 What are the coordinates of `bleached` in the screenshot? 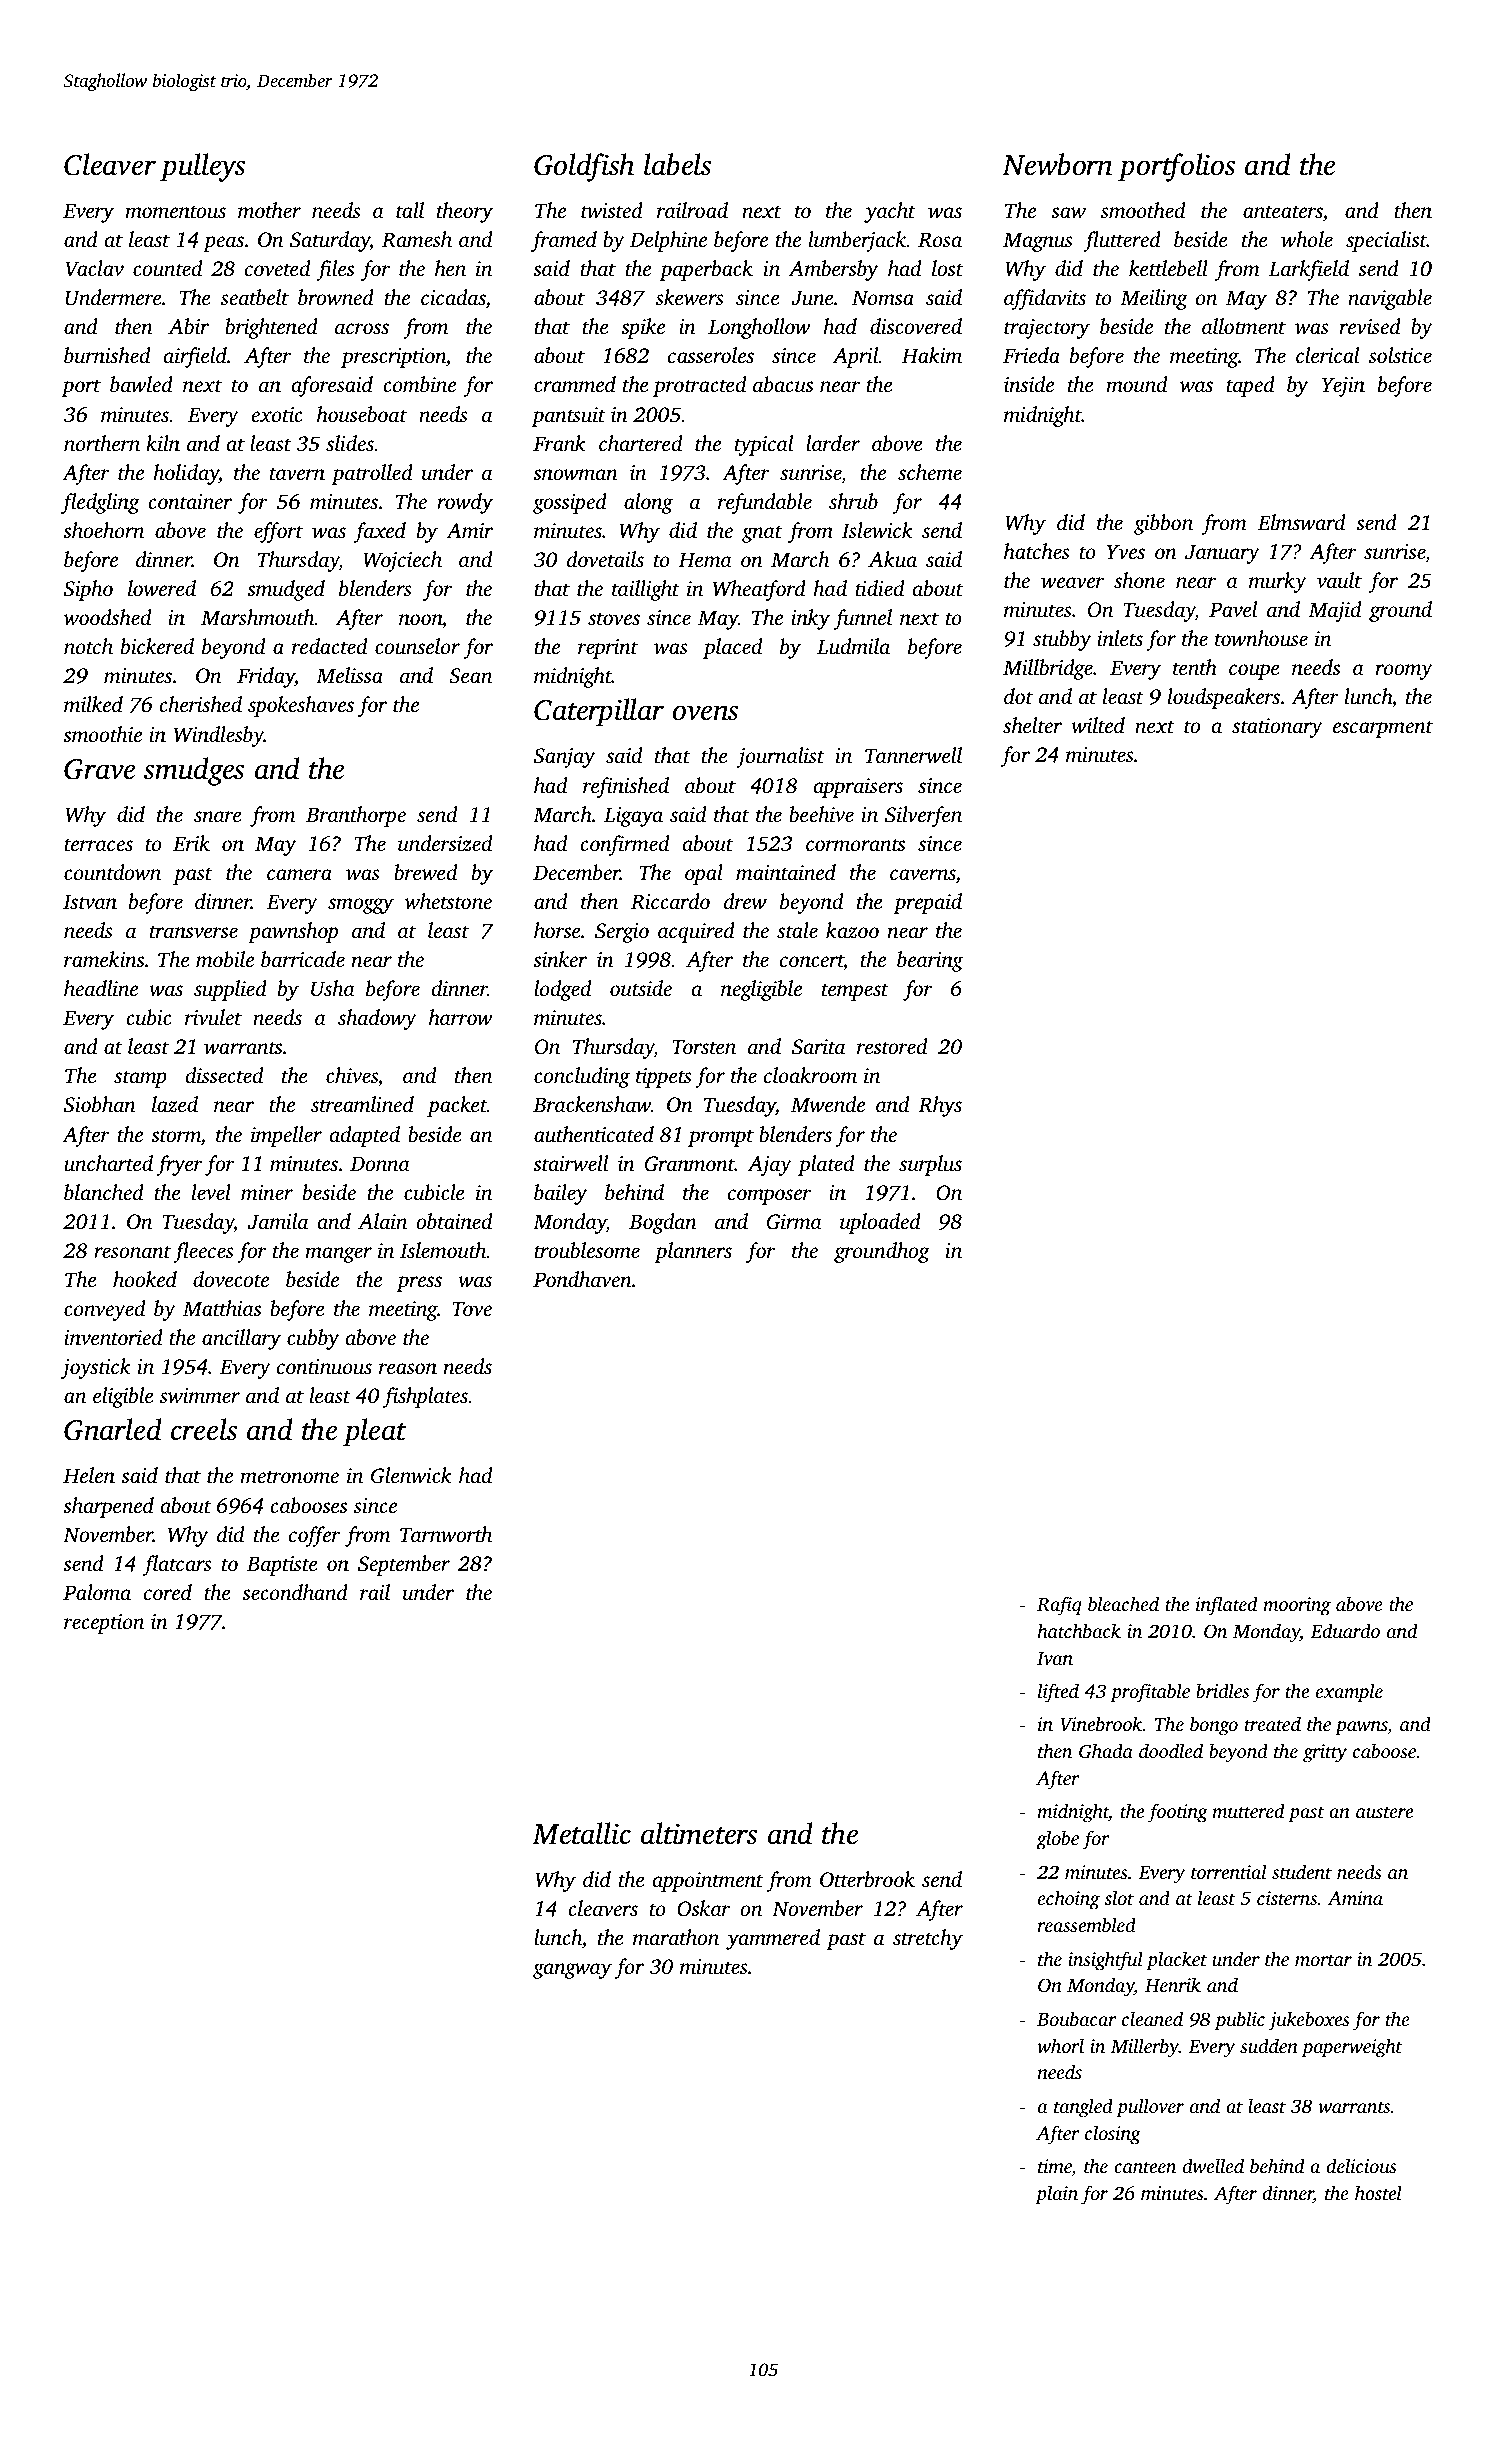 It's located at (1123, 1603).
